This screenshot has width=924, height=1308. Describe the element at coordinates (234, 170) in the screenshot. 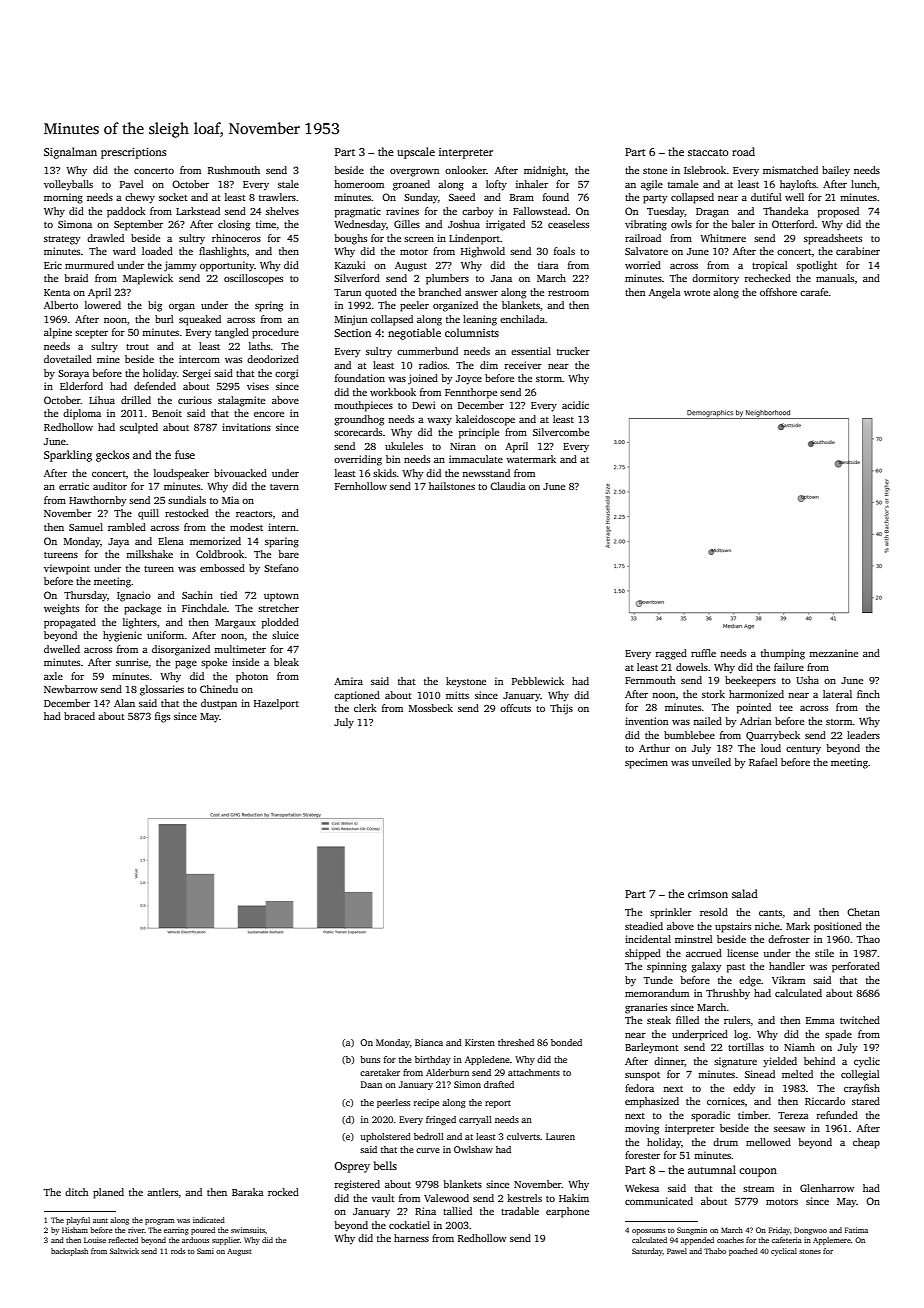

I see `Rushmouth` at that location.
